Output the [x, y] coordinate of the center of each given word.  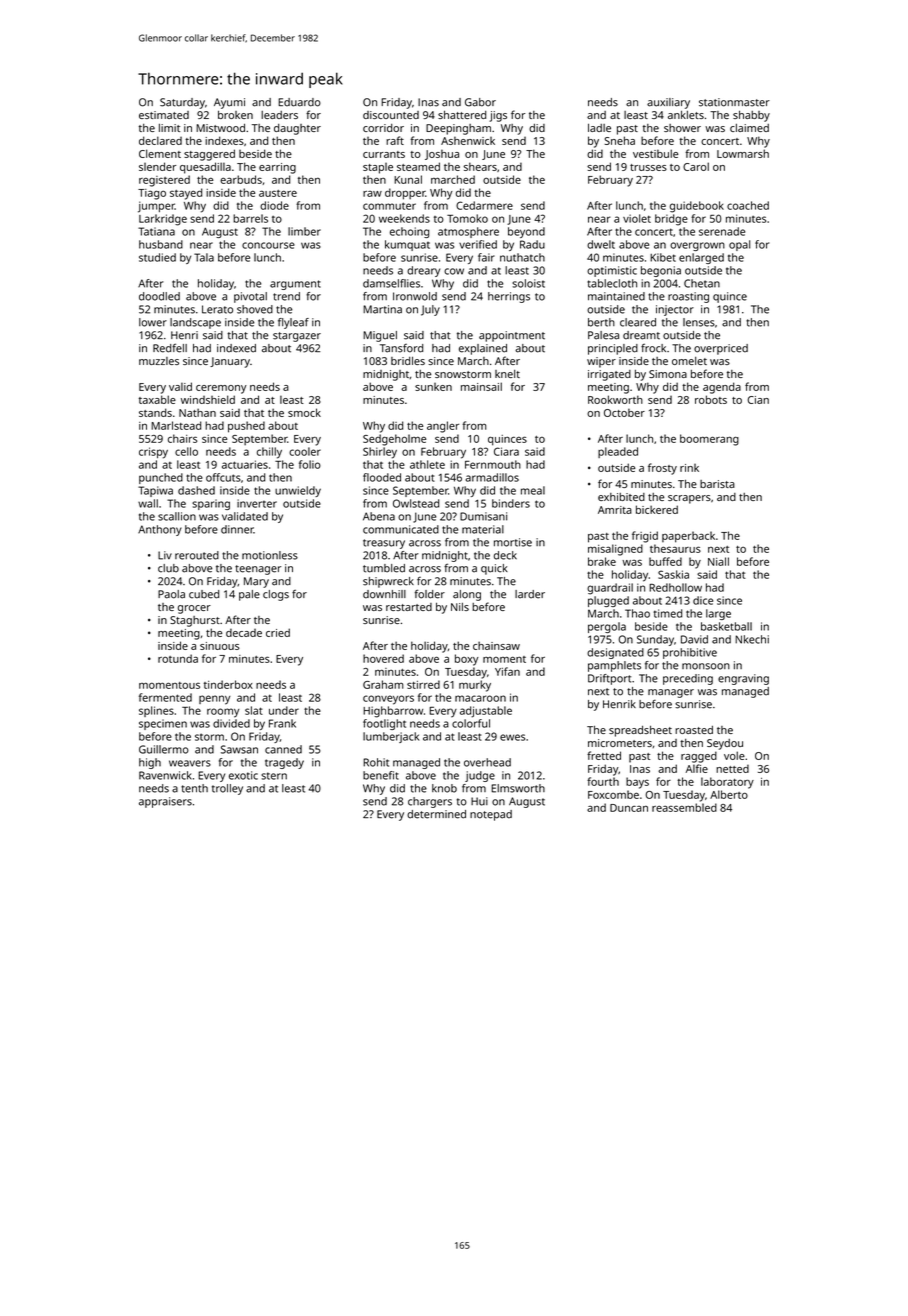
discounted [391, 115]
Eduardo [299, 102]
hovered [383, 658]
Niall [718, 561]
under [284, 710]
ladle [599, 127]
